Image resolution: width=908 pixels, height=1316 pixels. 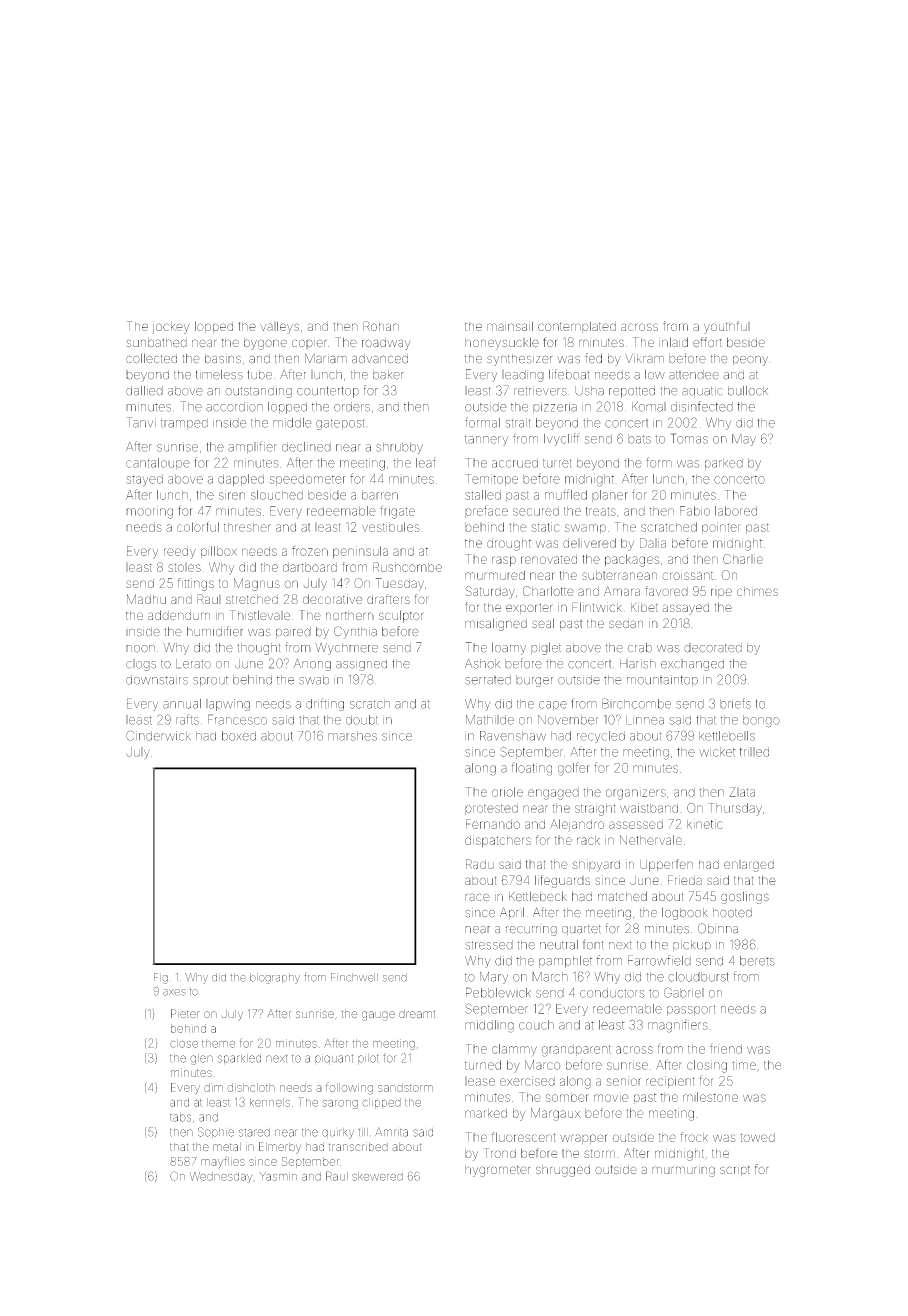 What do you see at coordinates (748, 391) in the document?
I see `bullock` at bounding box center [748, 391].
